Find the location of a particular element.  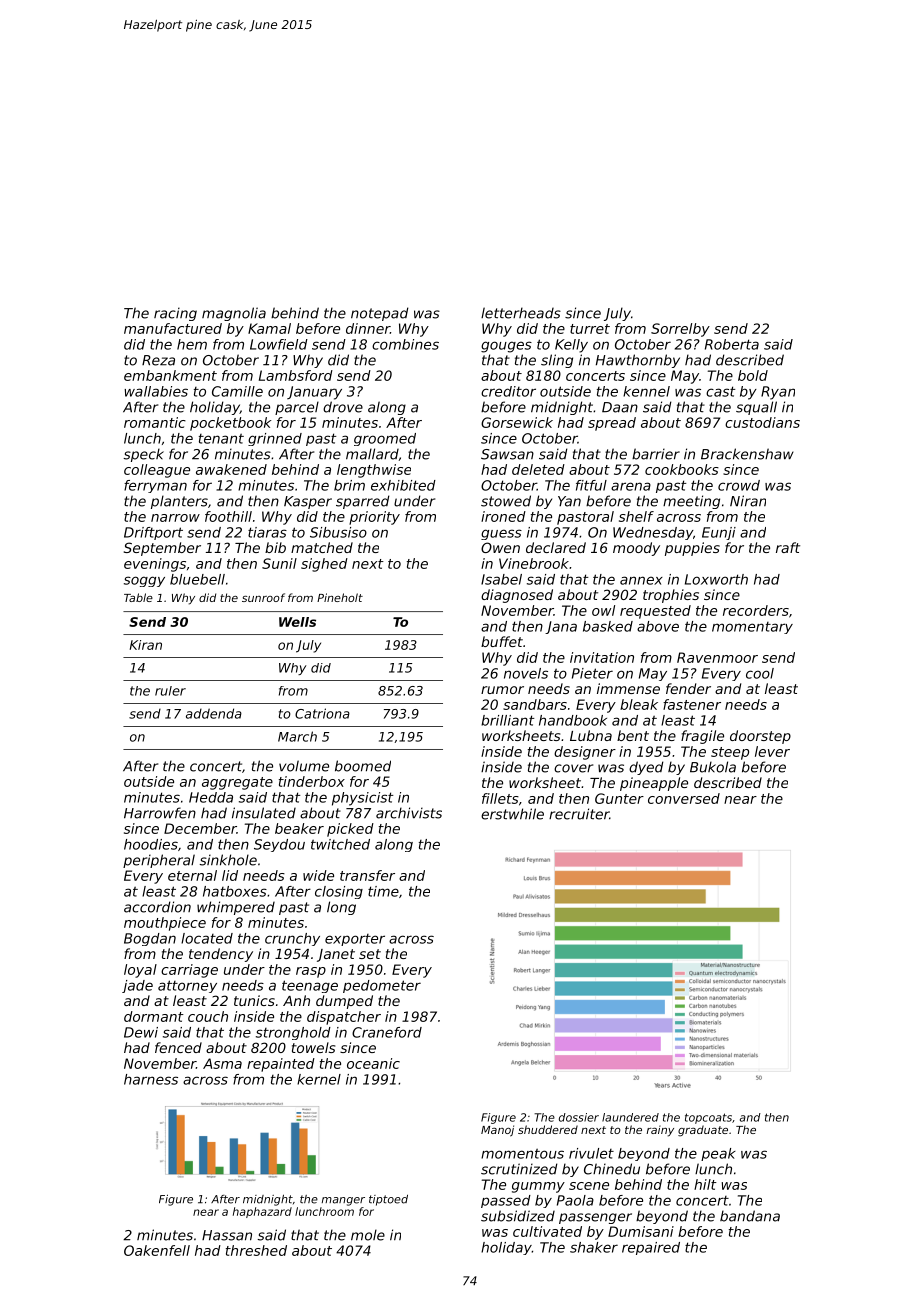

notepad is located at coordinates (380, 314).
